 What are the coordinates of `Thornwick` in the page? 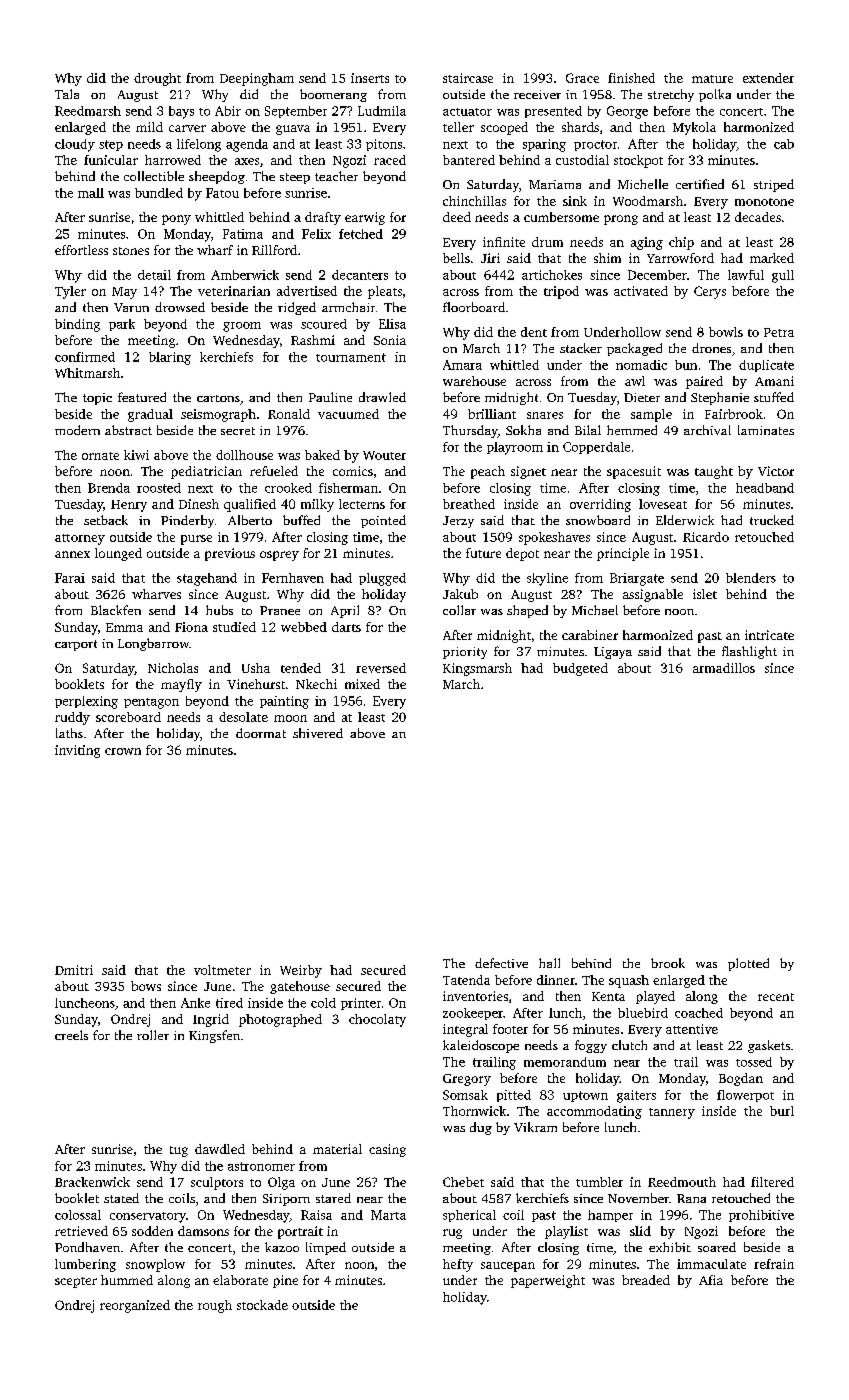 It's located at (474, 1111).
